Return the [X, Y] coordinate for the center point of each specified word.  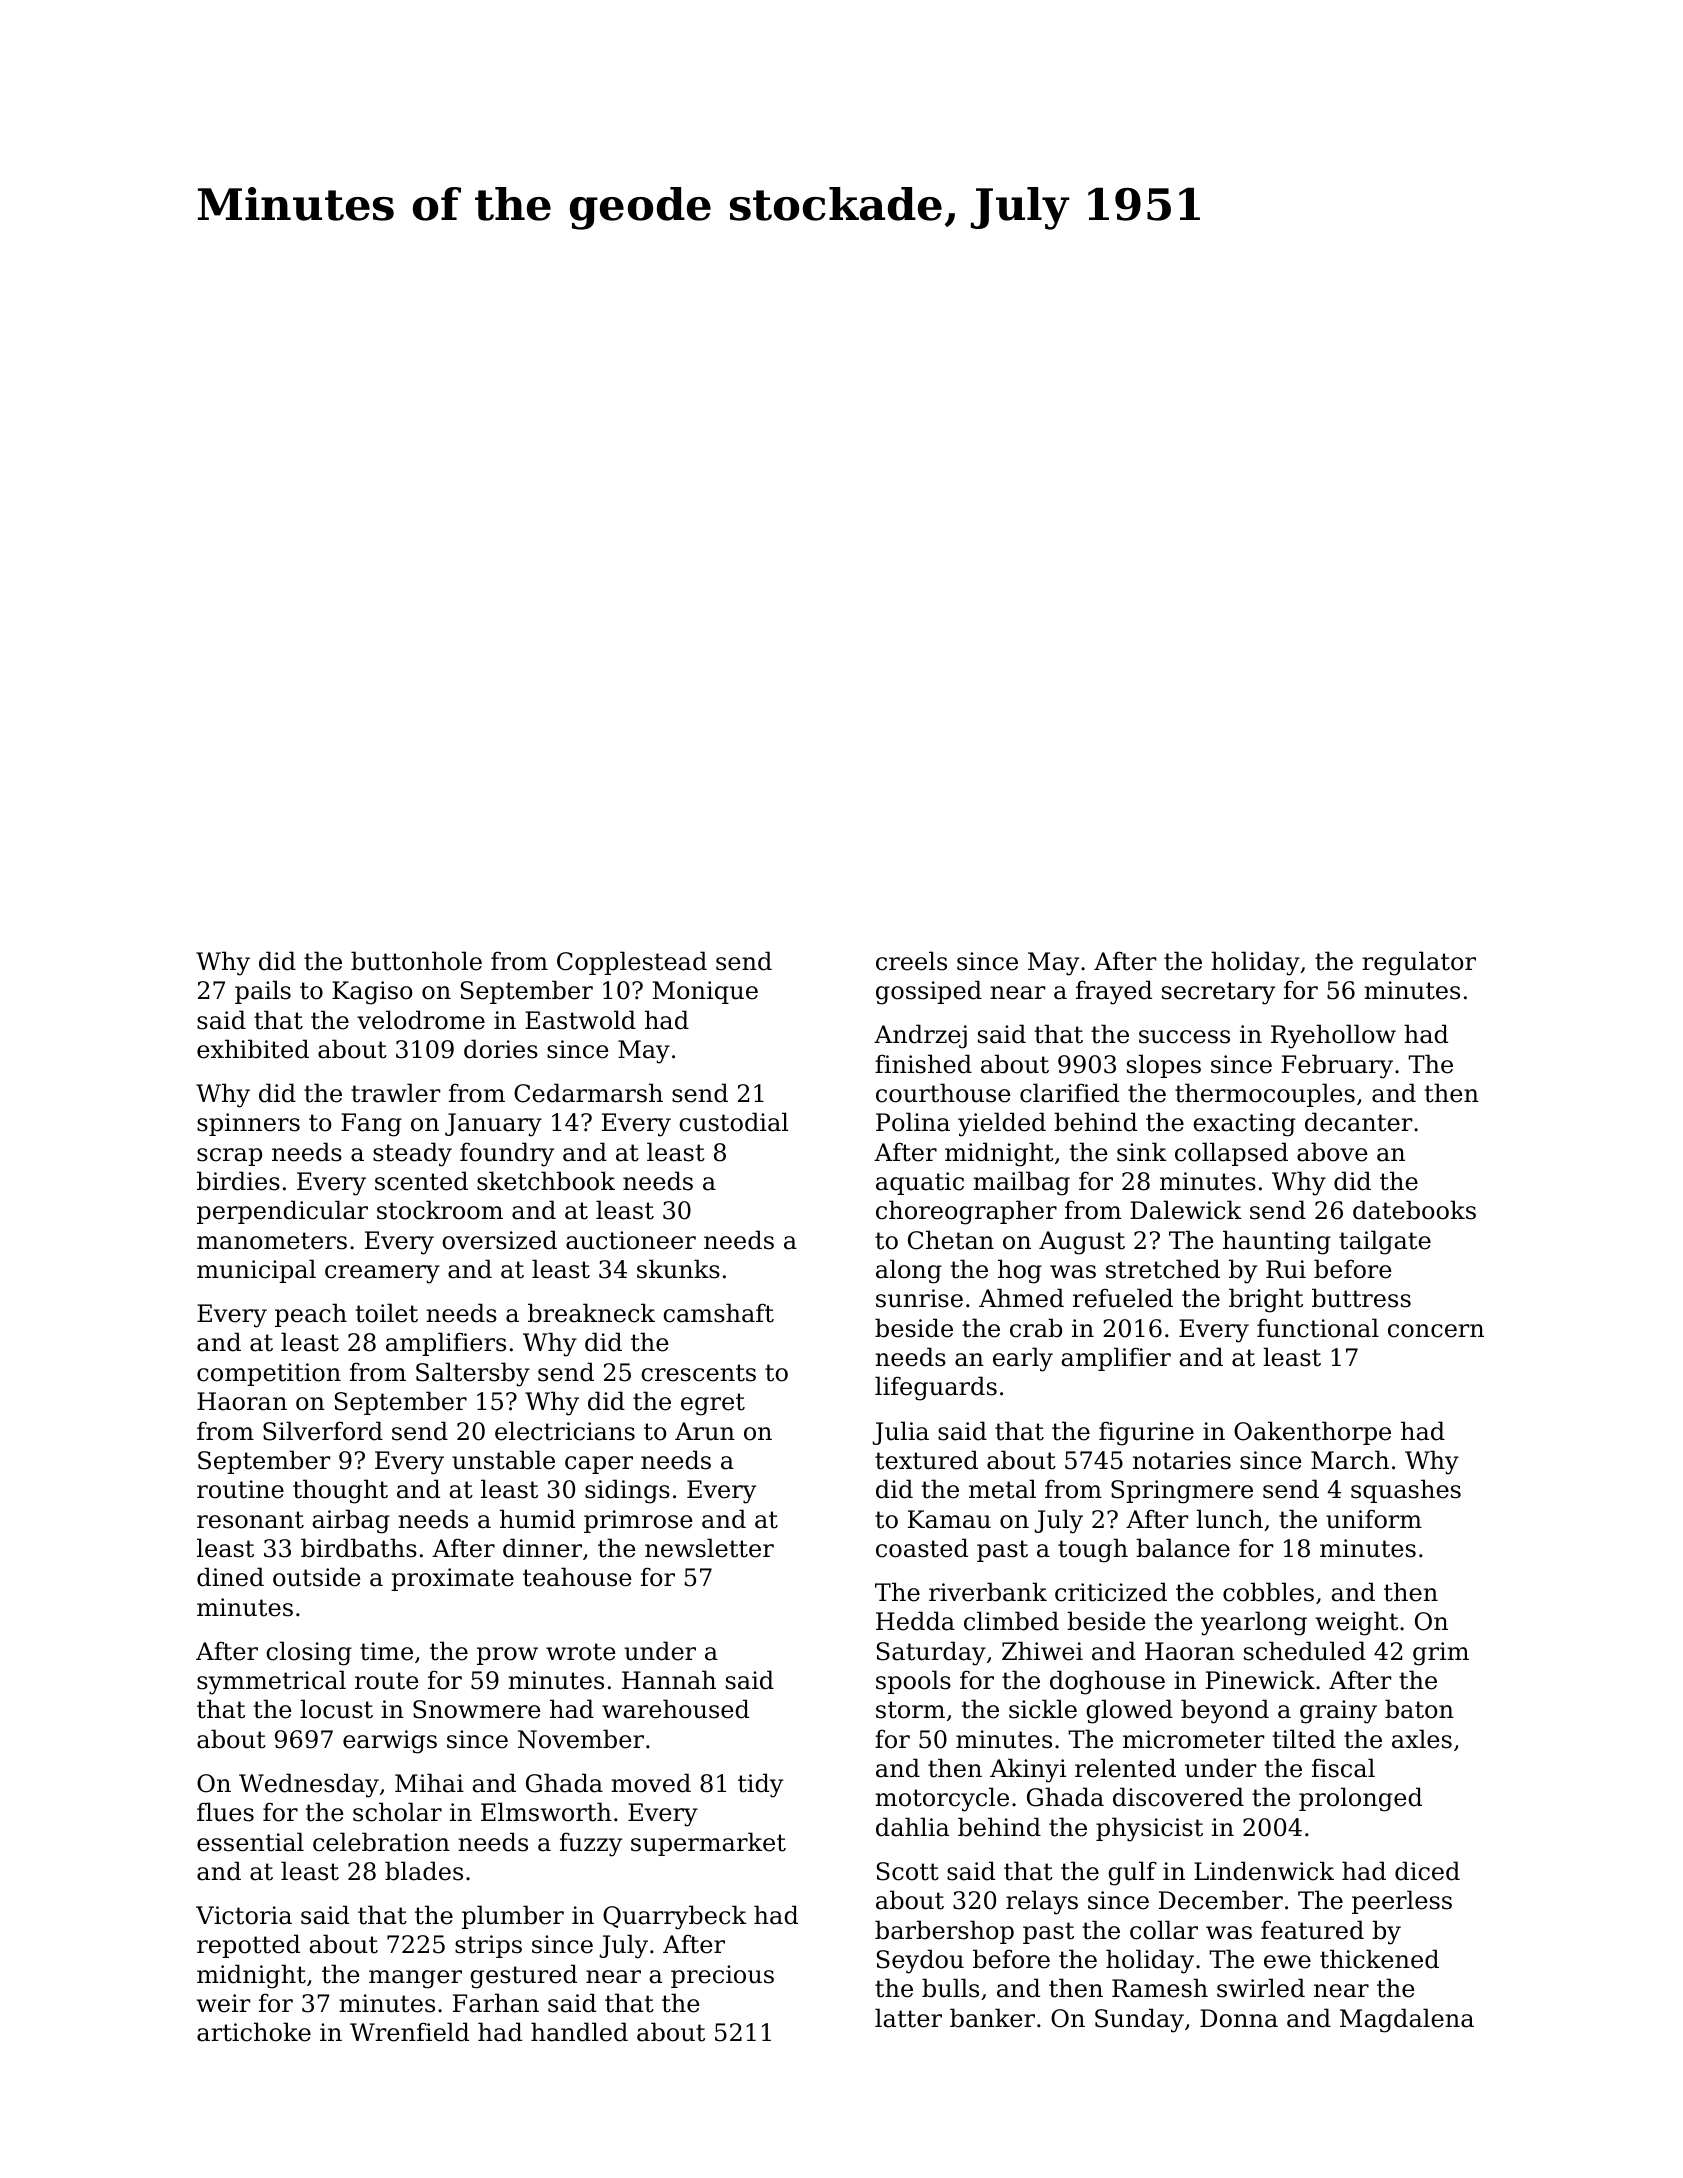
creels [911, 961]
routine [240, 1489]
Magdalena [1407, 2020]
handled [579, 2032]
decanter [1359, 1122]
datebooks [1414, 1210]
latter [908, 2018]
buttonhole [416, 961]
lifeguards [936, 1388]
